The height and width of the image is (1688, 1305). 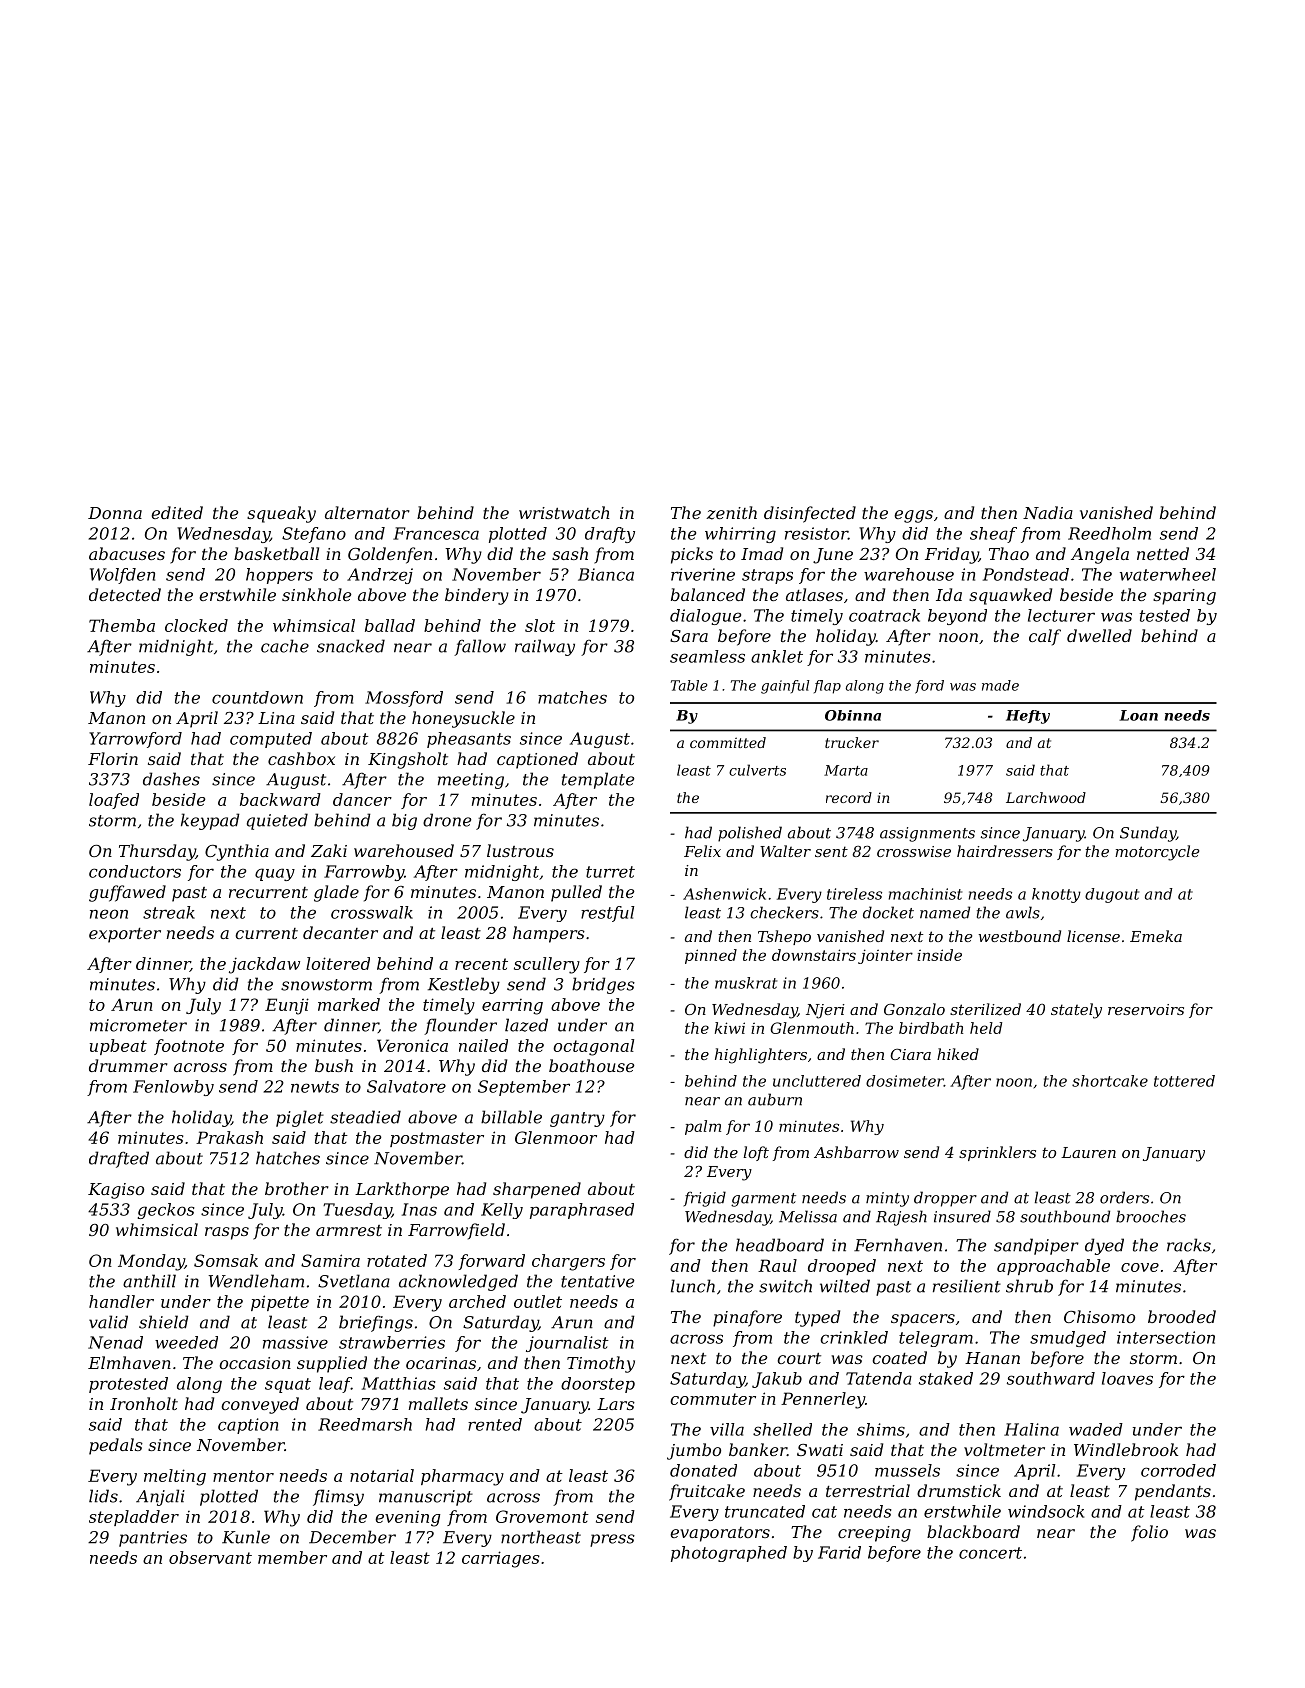 What do you see at coordinates (757, 770) in the image?
I see `culverts` at bounding box center [757, 770].
